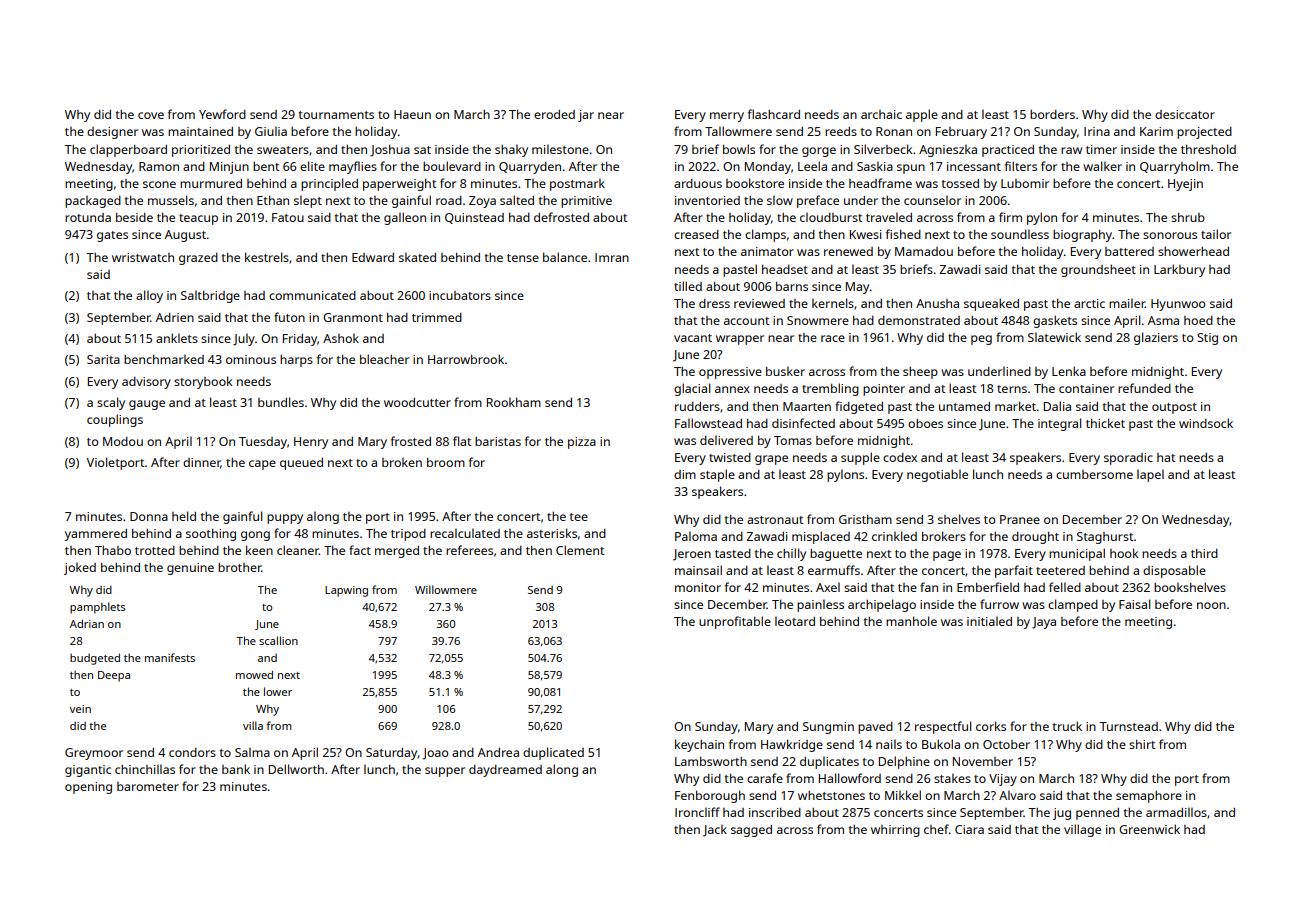  Describe the element at coordinates (554, 114) in the image. I see `eroded` at that location.
